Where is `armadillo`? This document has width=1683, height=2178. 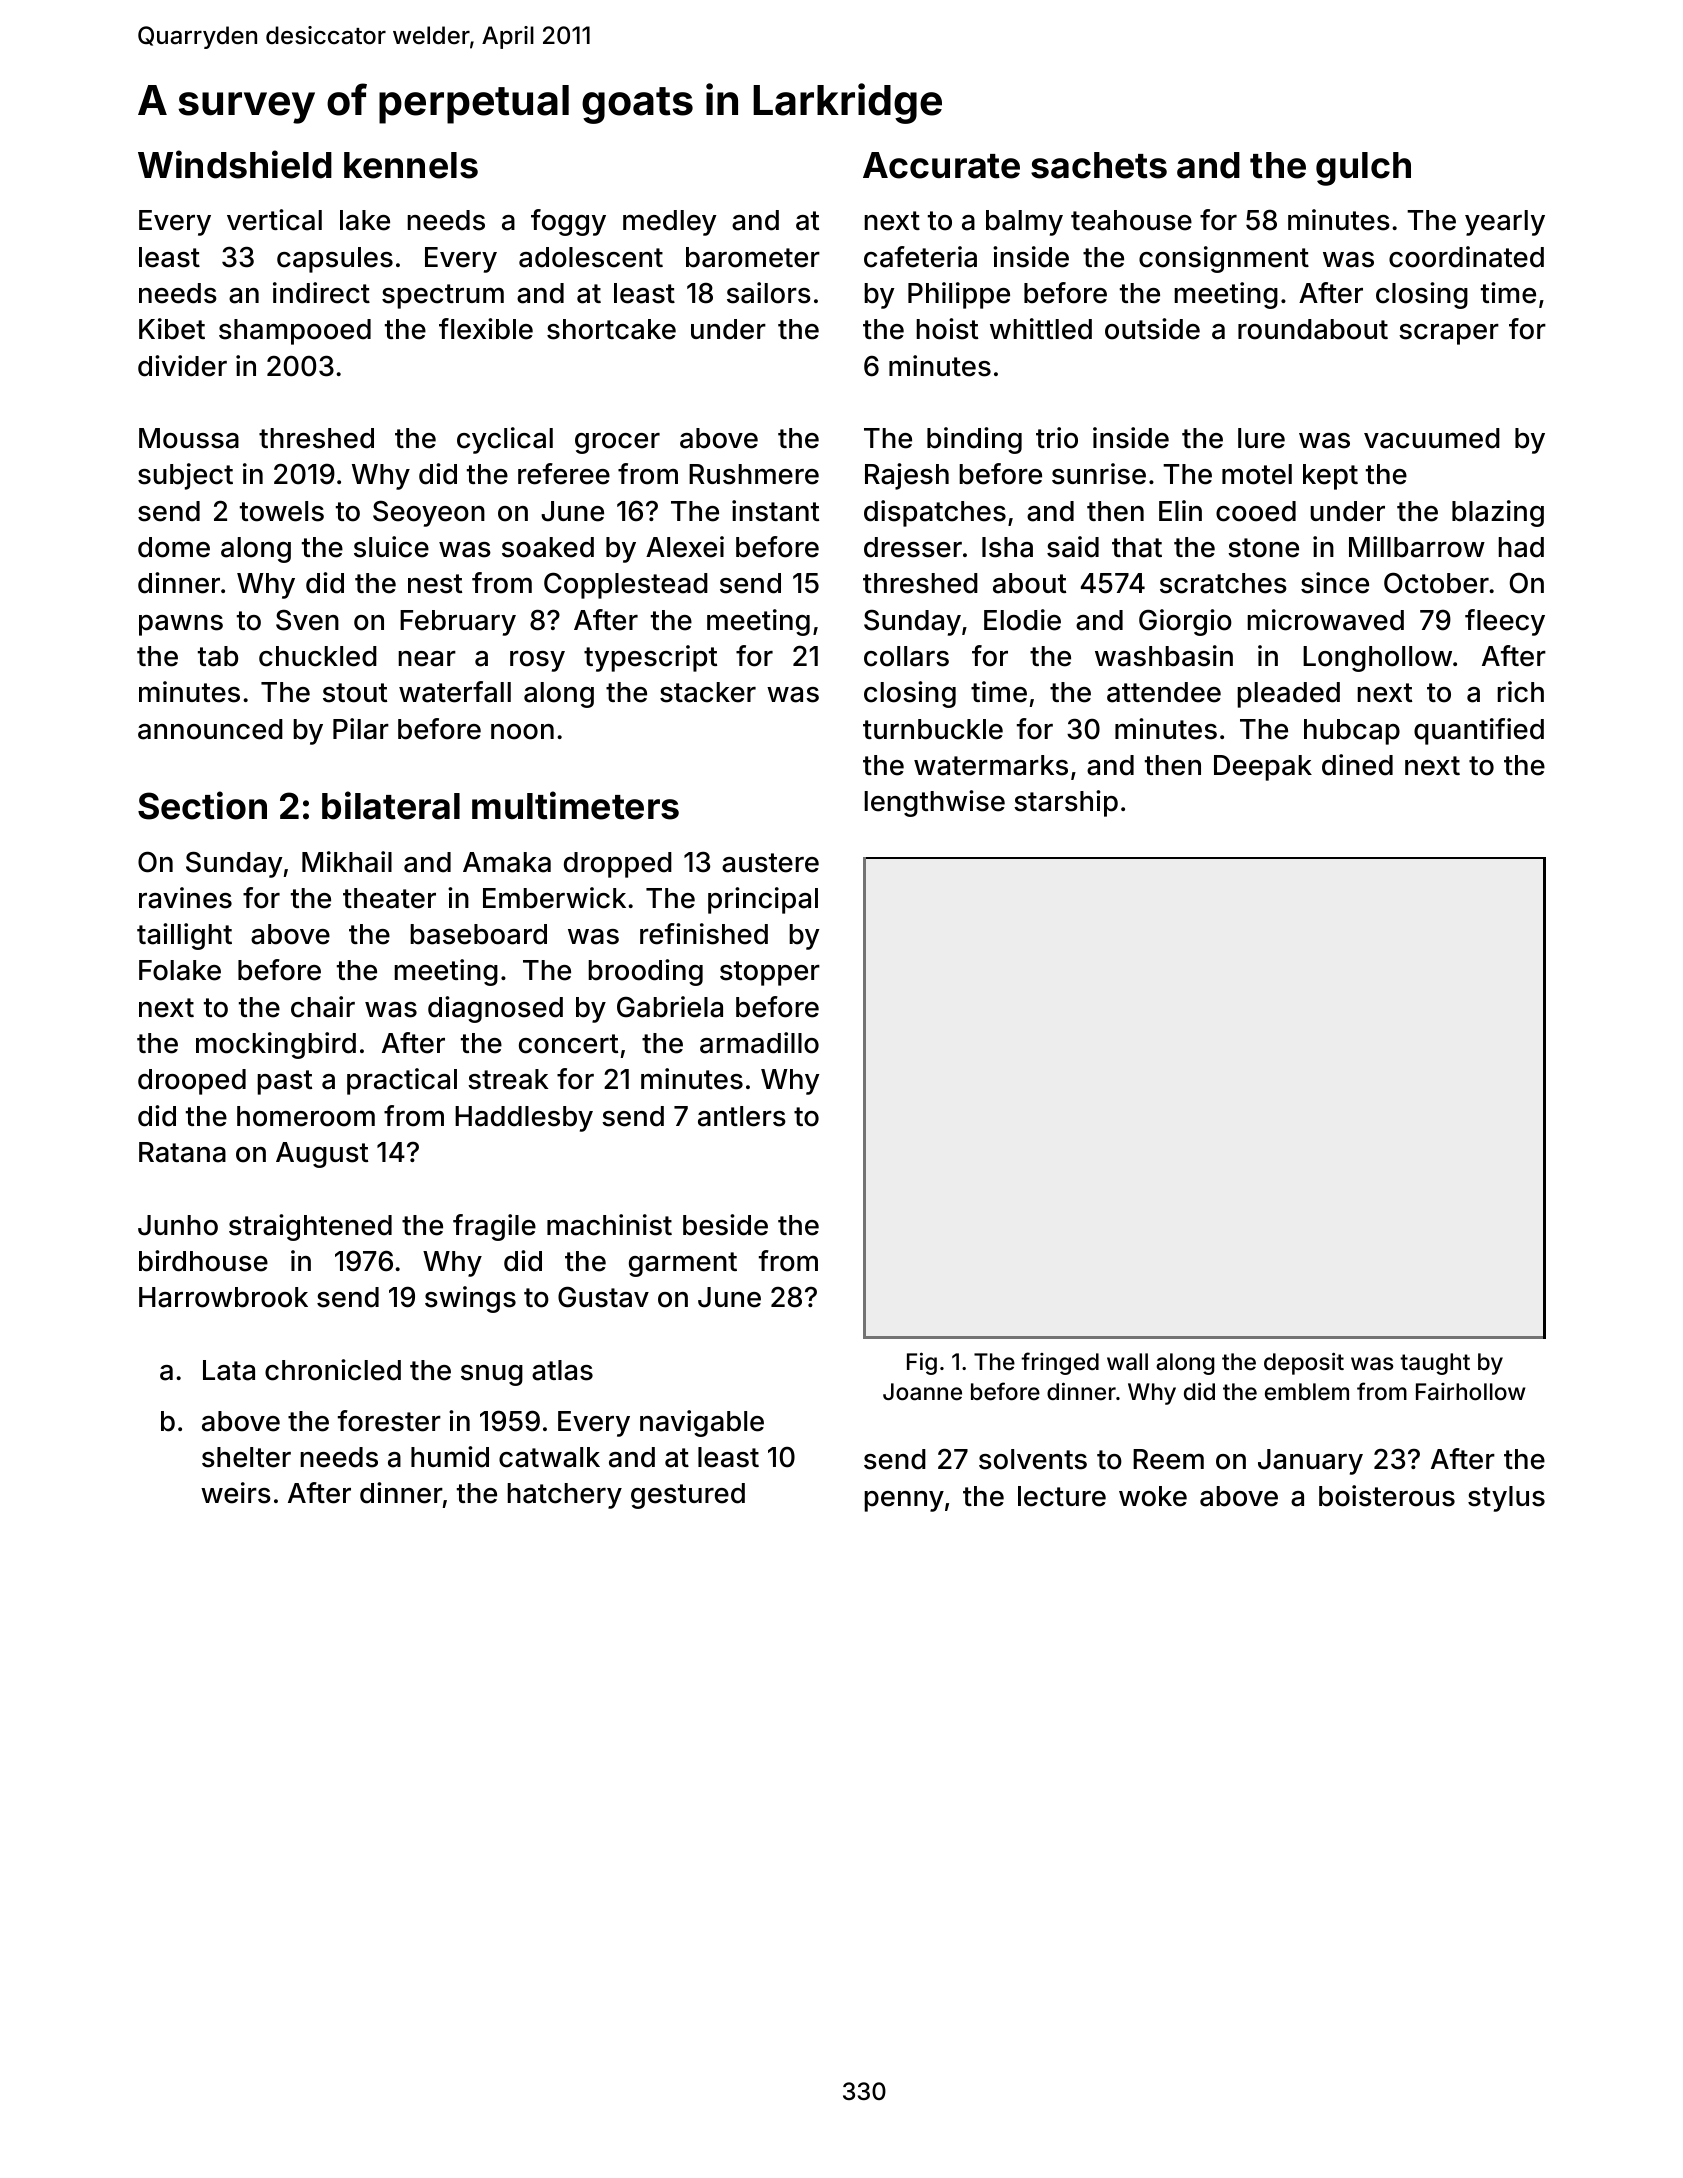
armadillo is located at coordinates (759, 1043).
